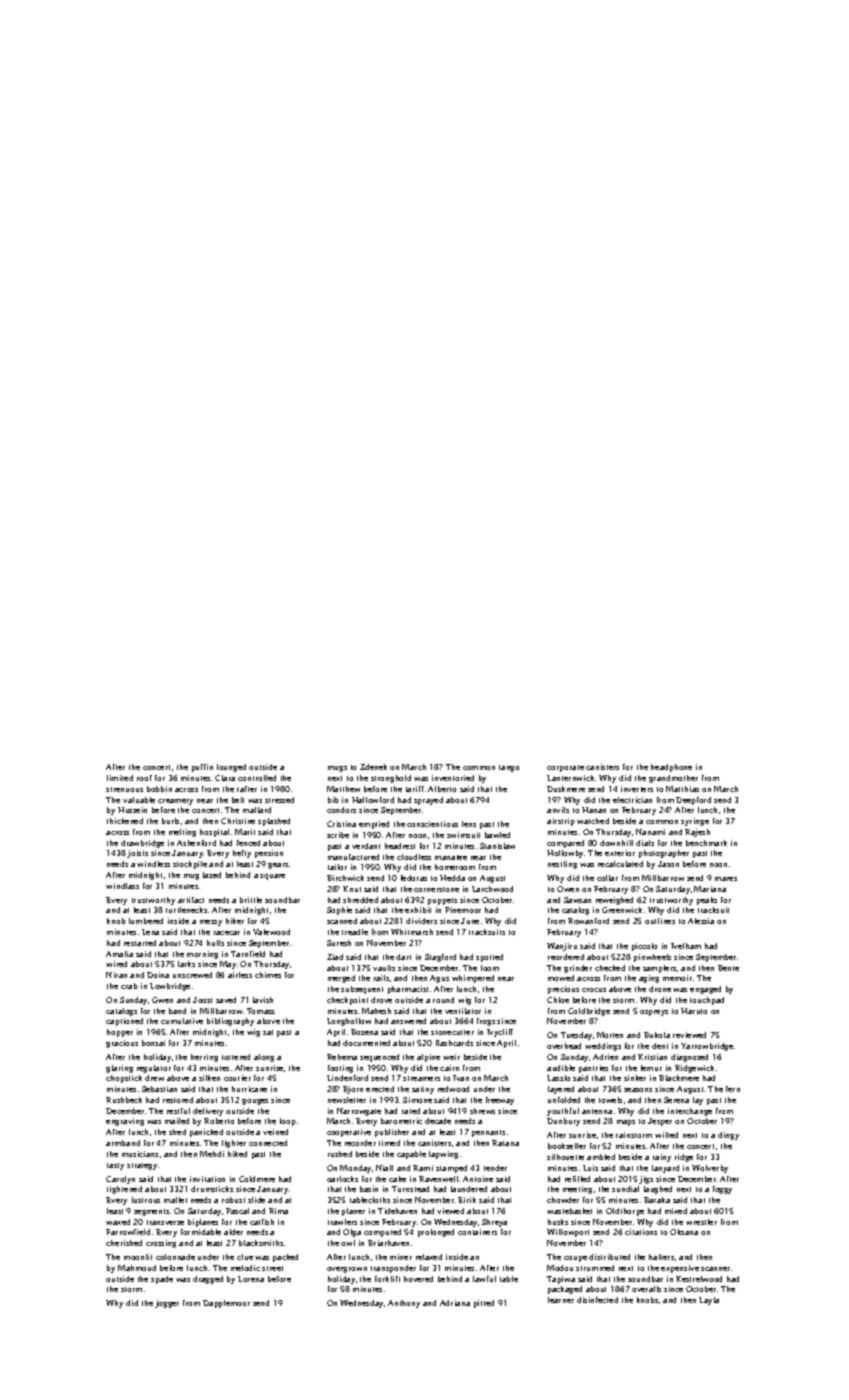 The width and height of the image is (849, 1400). What do you see at coordinates (116, 964) in the image?
I see `wired` at bounding box center [116, 964].
